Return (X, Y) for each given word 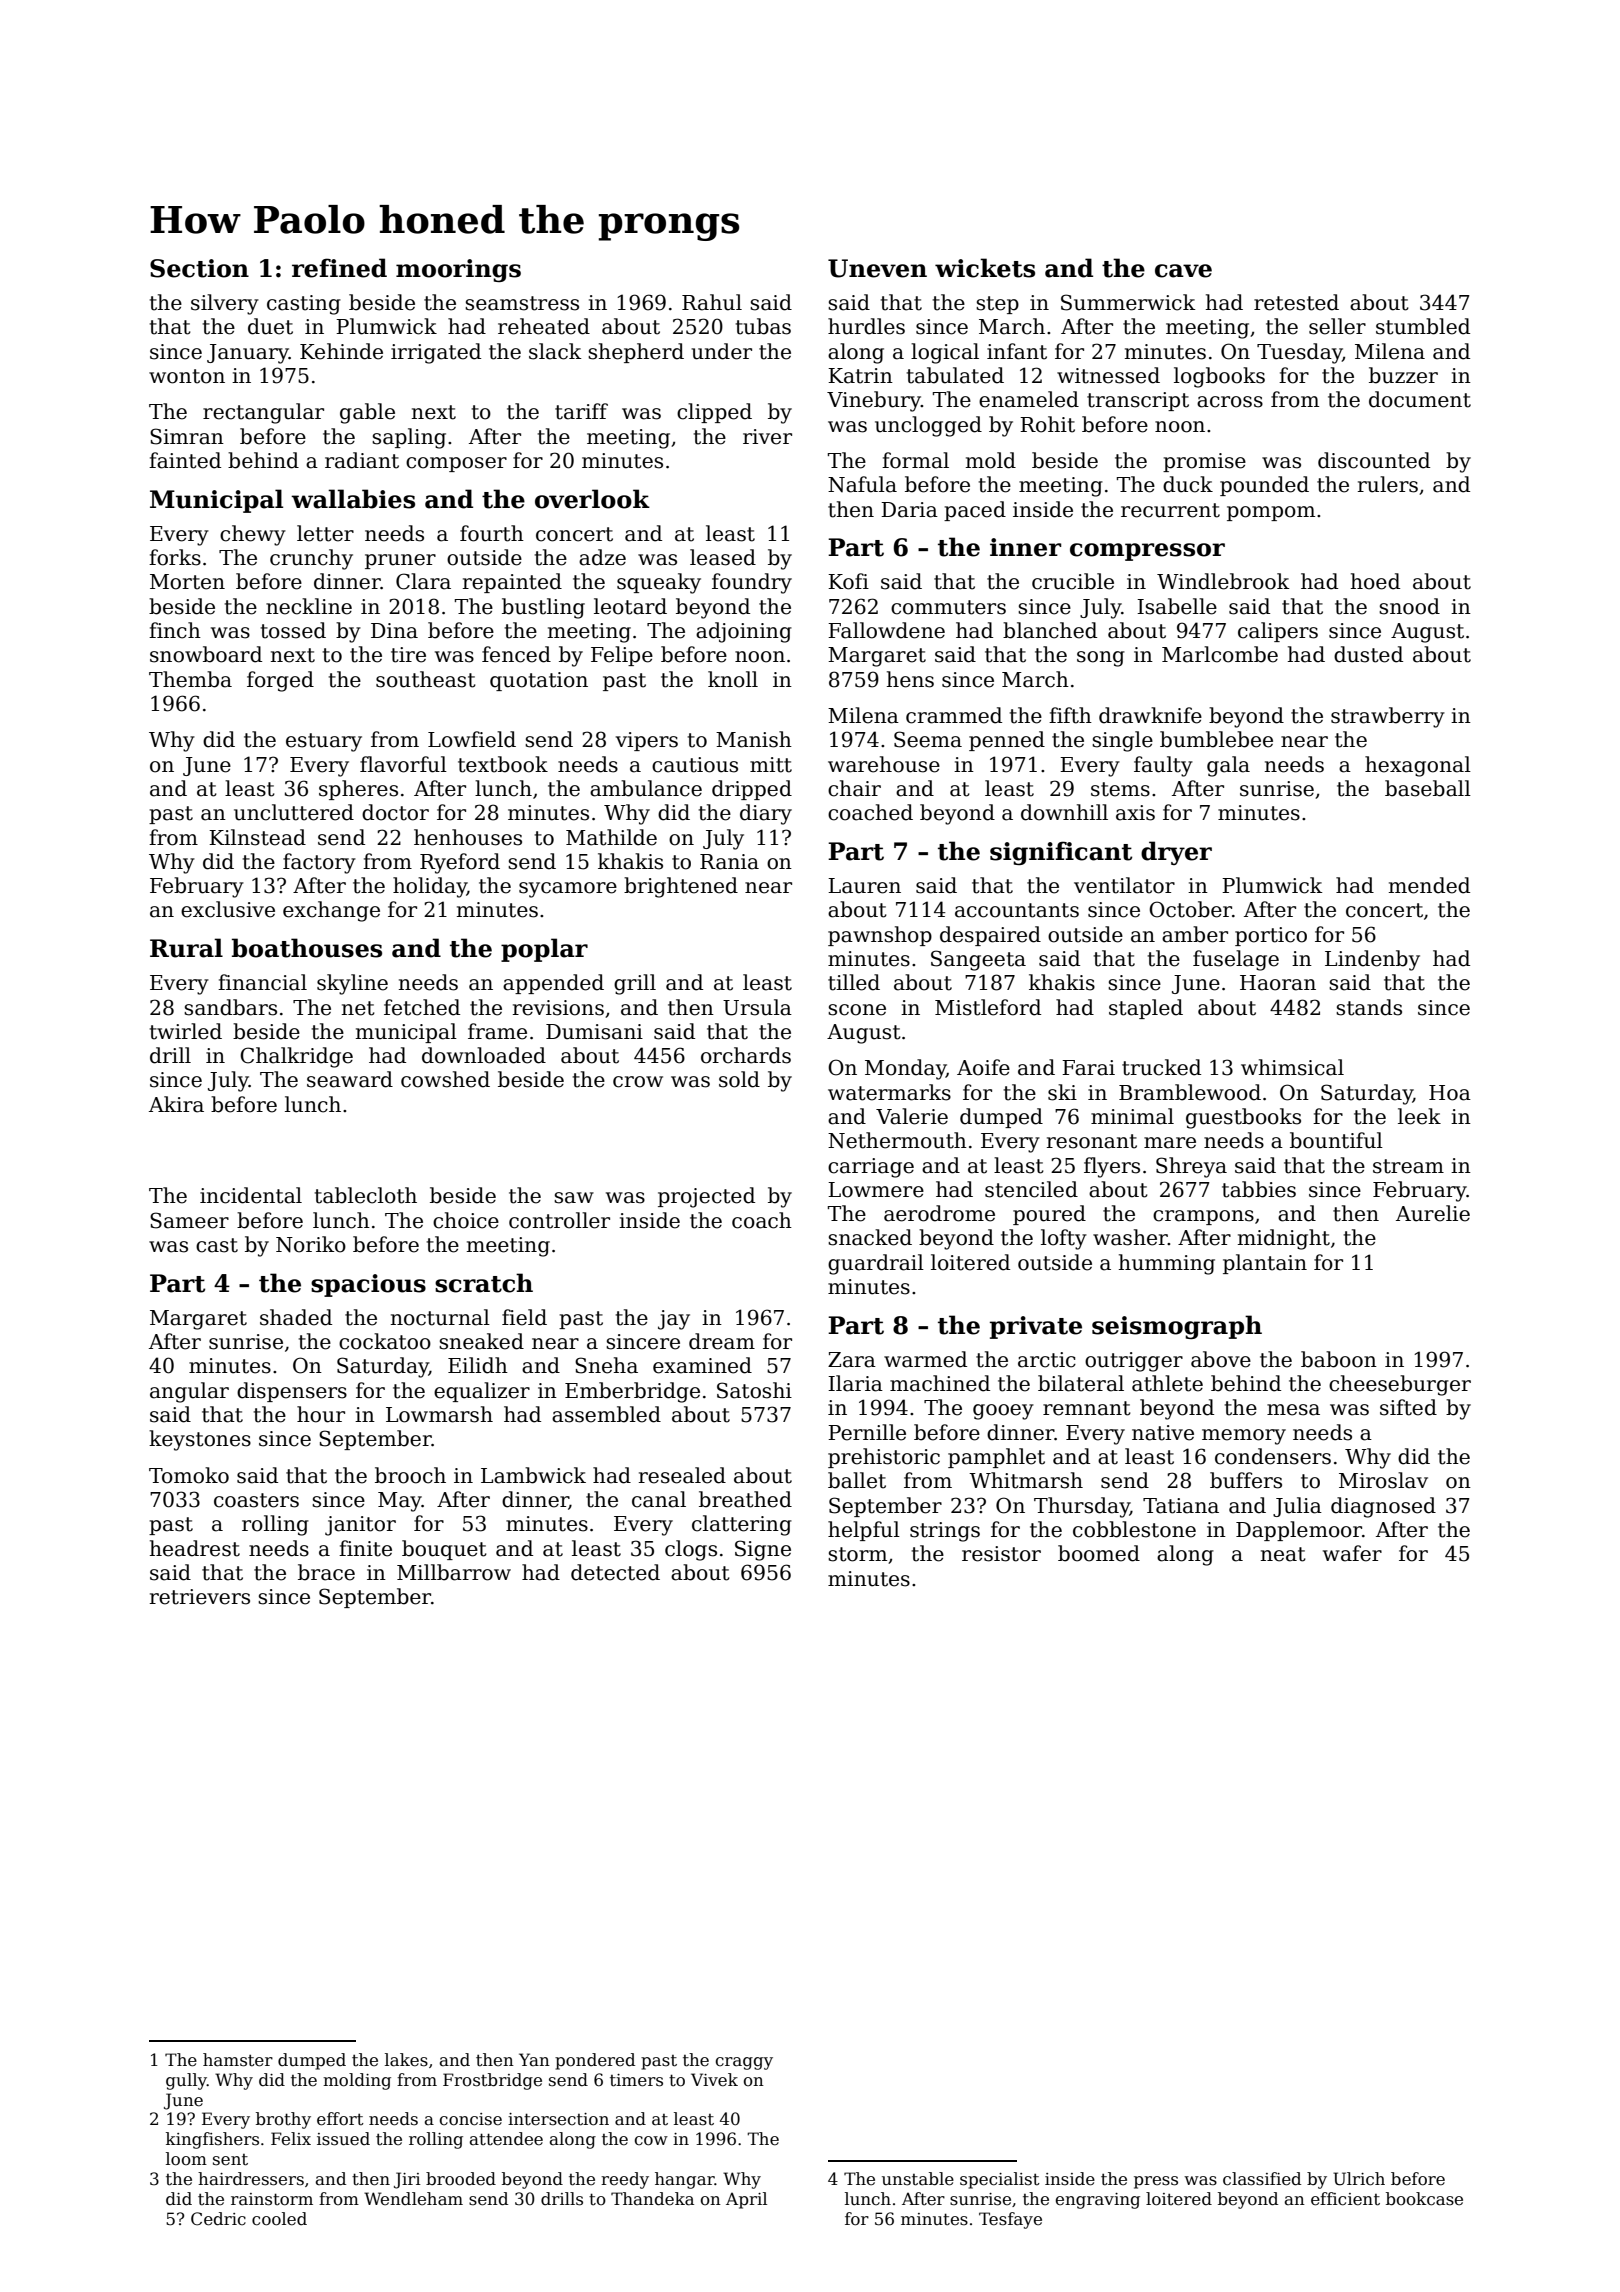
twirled (186, 1031)
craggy (744, 2063)
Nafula (862, 484)
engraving (1098, 2201)
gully (186, 2081)
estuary (324, 742)
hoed (1375, 581)
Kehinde (341, 351)
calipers (1278, 632)
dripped (752, 790)
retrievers (200, 1597)
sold (739, 1079)
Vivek (714, 2080)
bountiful (1336, 1140)
